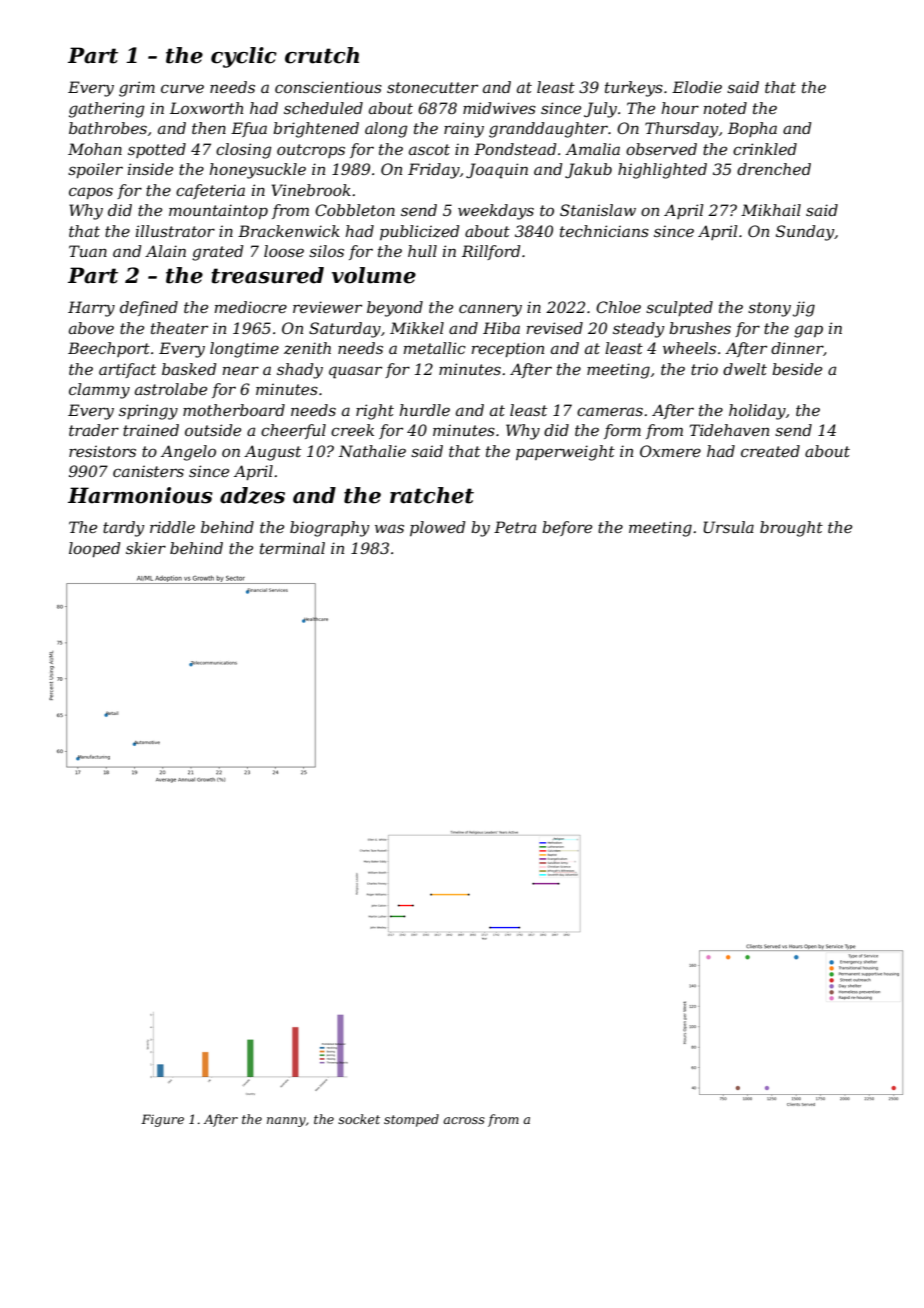 This page has width=924, height=1308. I want to click on nanny, so click(286, 1122).
